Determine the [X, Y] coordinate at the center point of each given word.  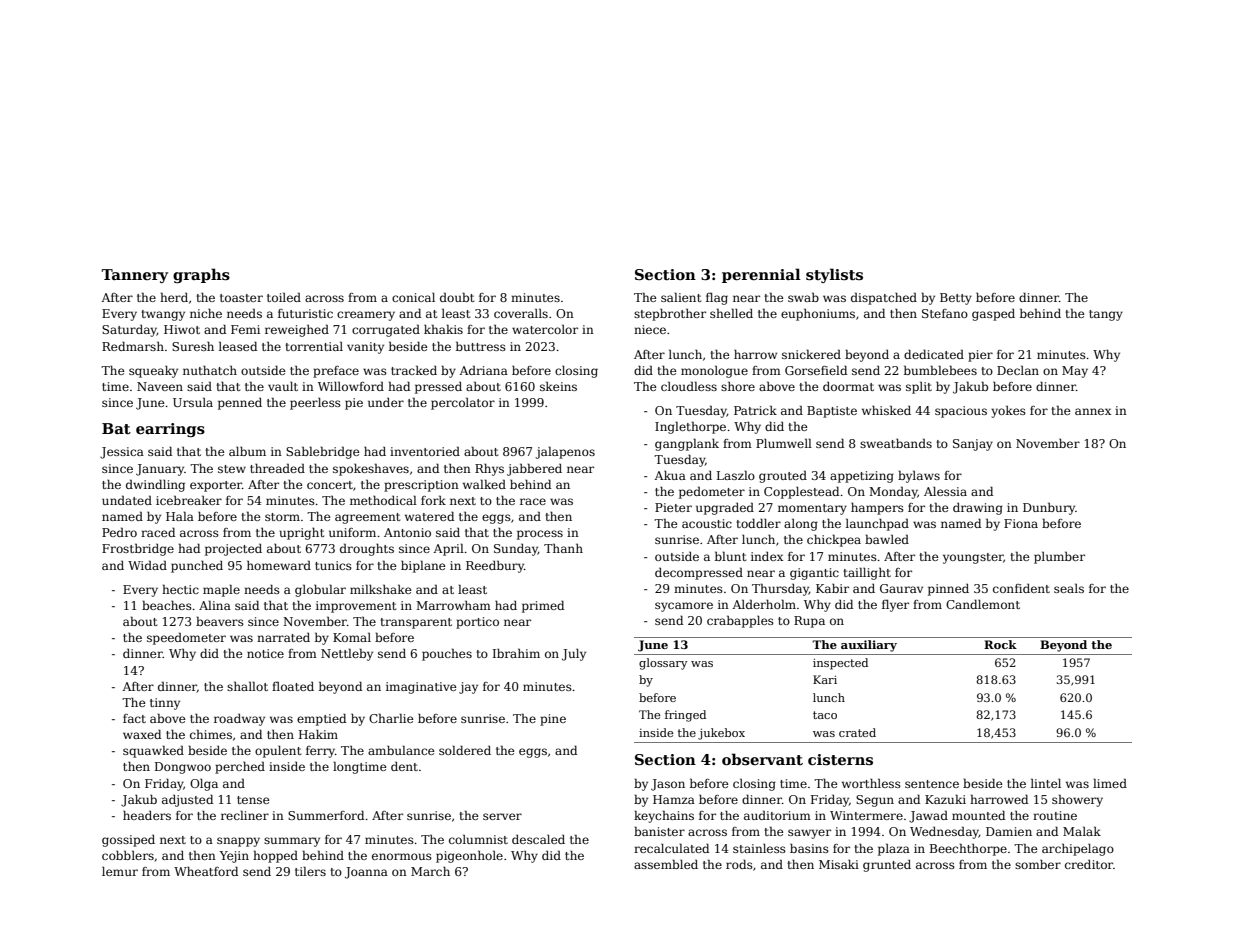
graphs [201, 275]
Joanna [366, 873]
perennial [761, 275]
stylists [834, 275]
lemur [120, 871]
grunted [887, 866]
